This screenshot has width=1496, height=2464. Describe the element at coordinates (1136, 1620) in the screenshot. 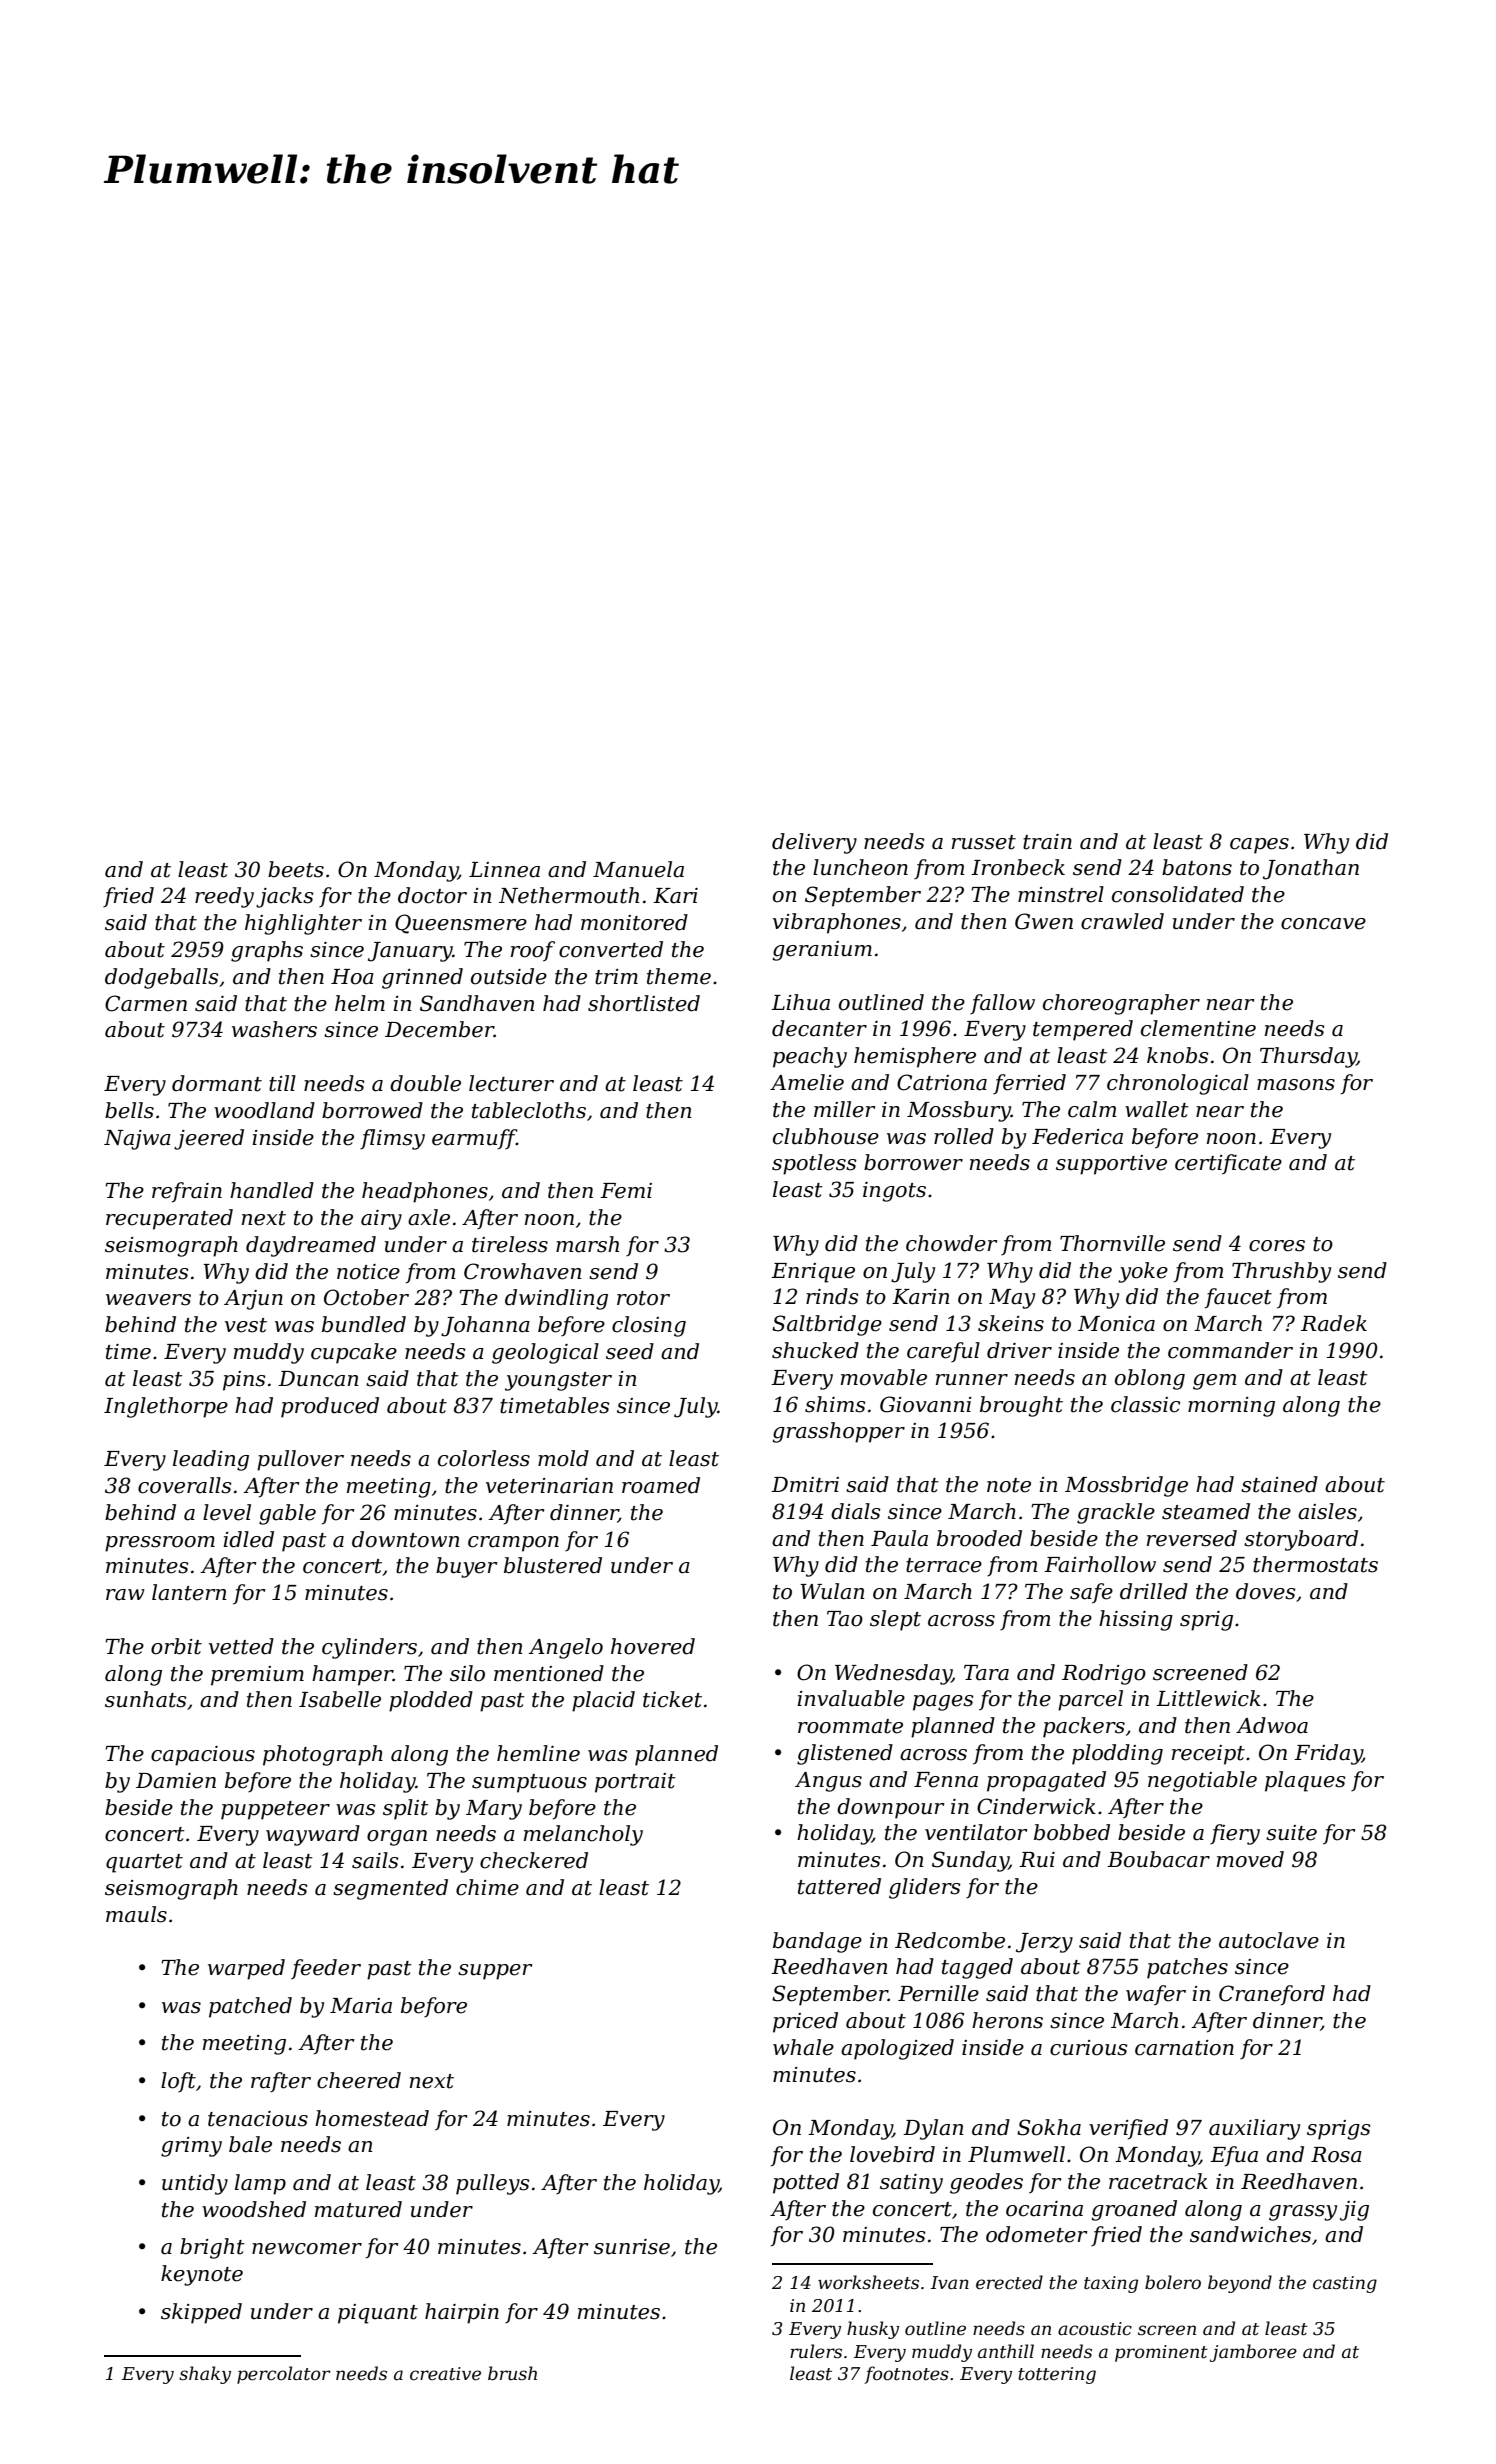

I see `hissing` at that location.
